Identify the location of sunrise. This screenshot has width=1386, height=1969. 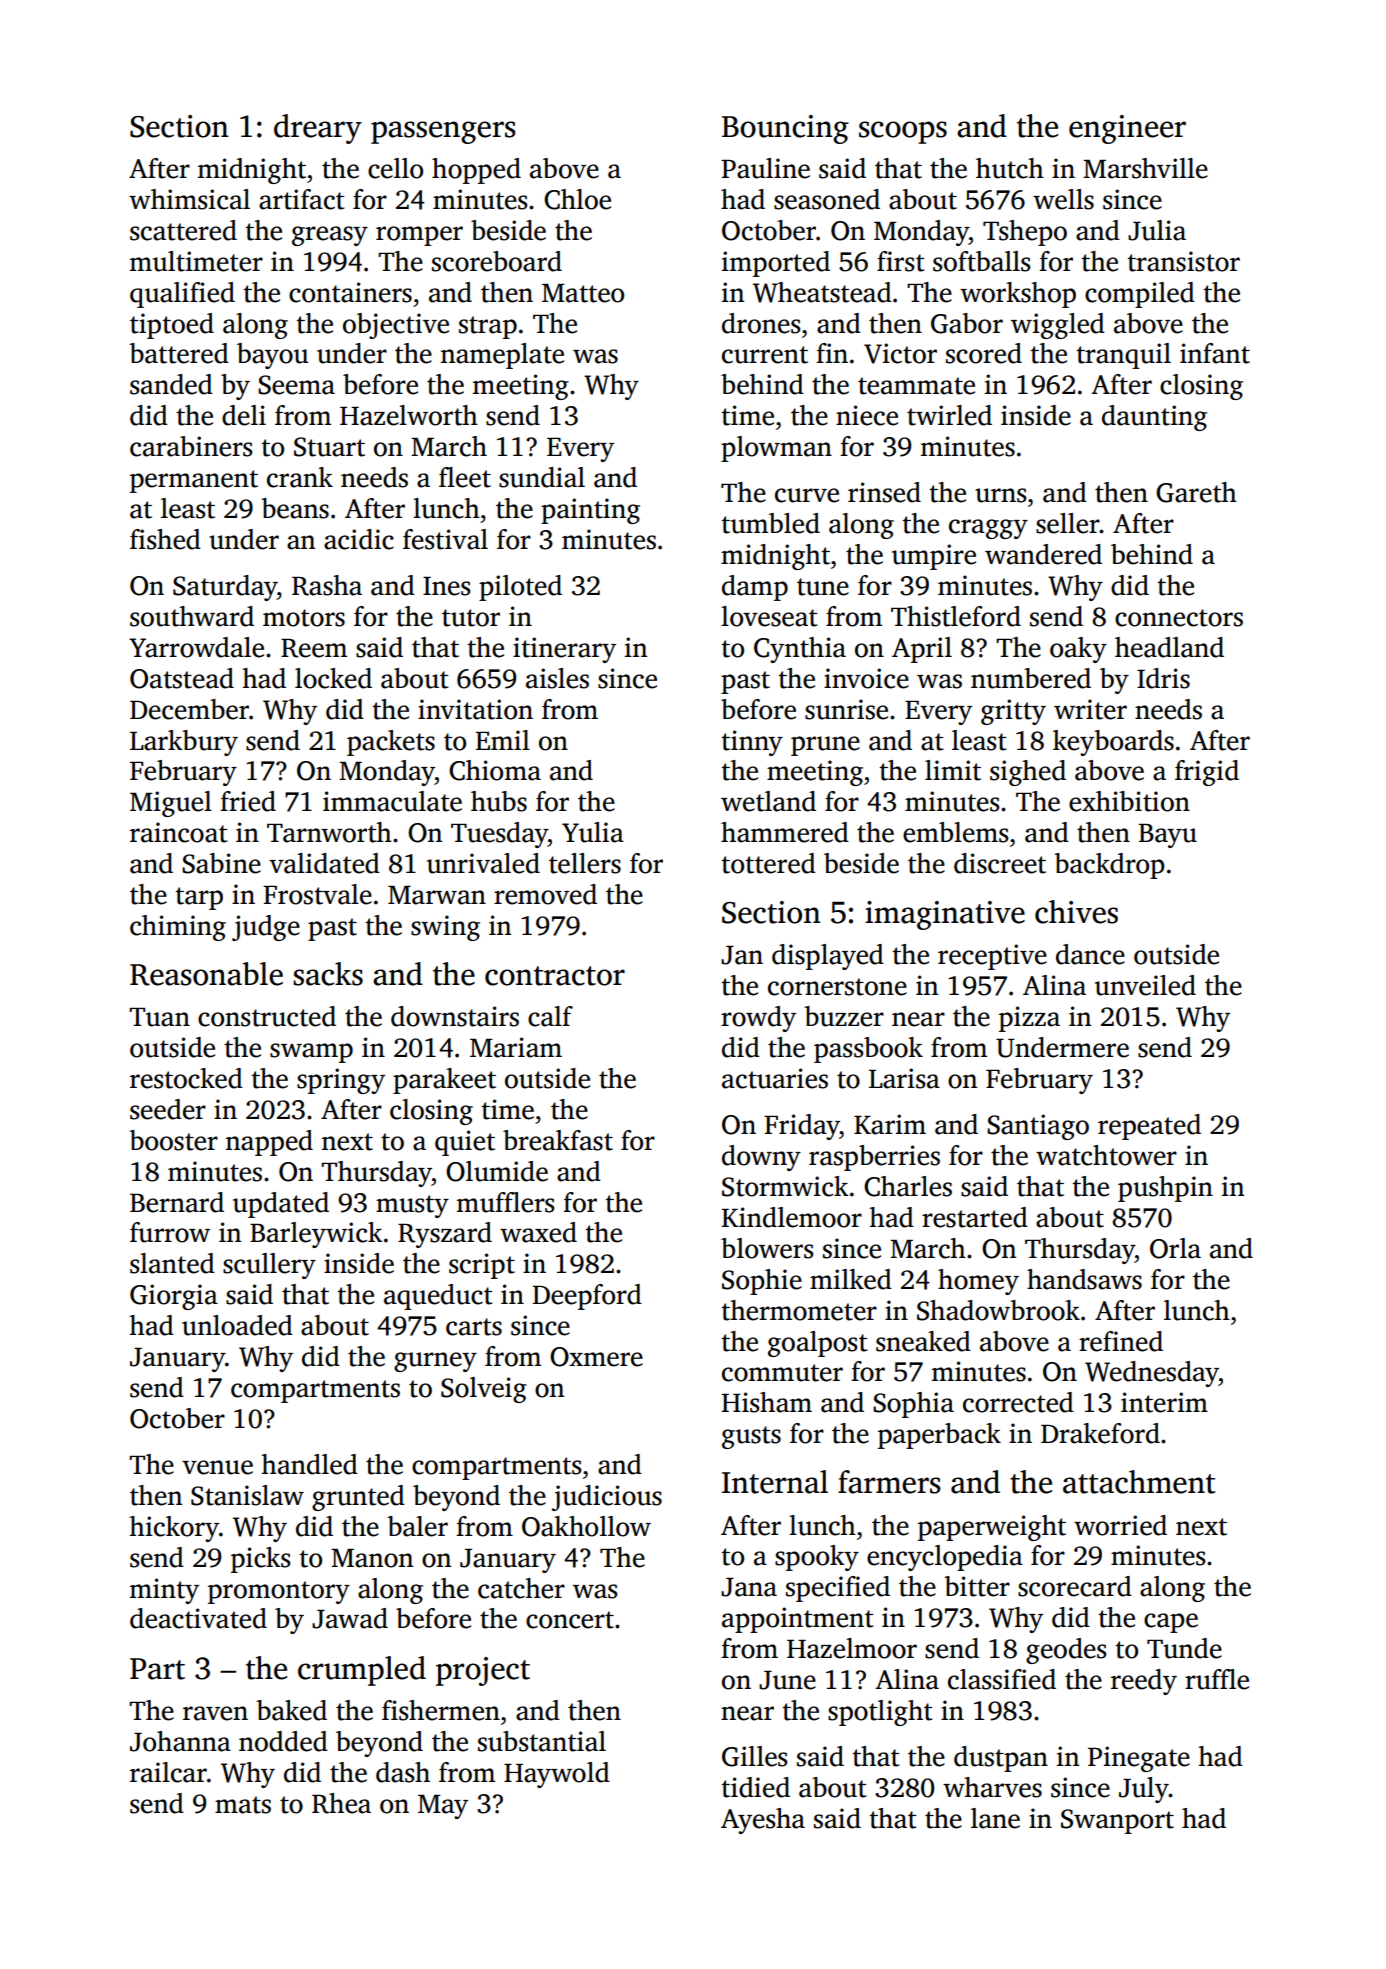
(846, 709).
